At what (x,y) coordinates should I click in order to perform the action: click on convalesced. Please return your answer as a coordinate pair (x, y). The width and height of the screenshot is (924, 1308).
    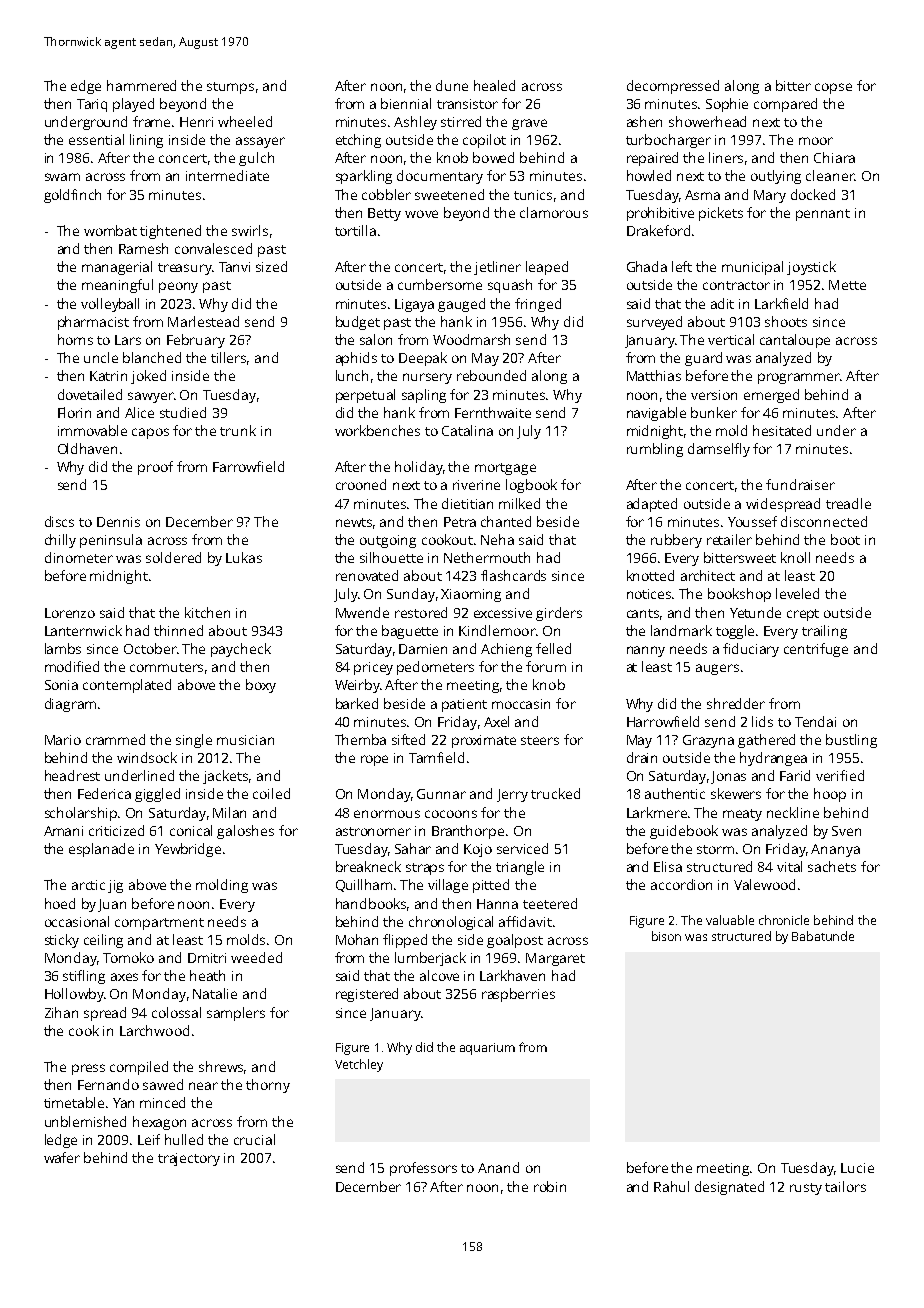
    Looking at the image, I should click on (213, 248).
